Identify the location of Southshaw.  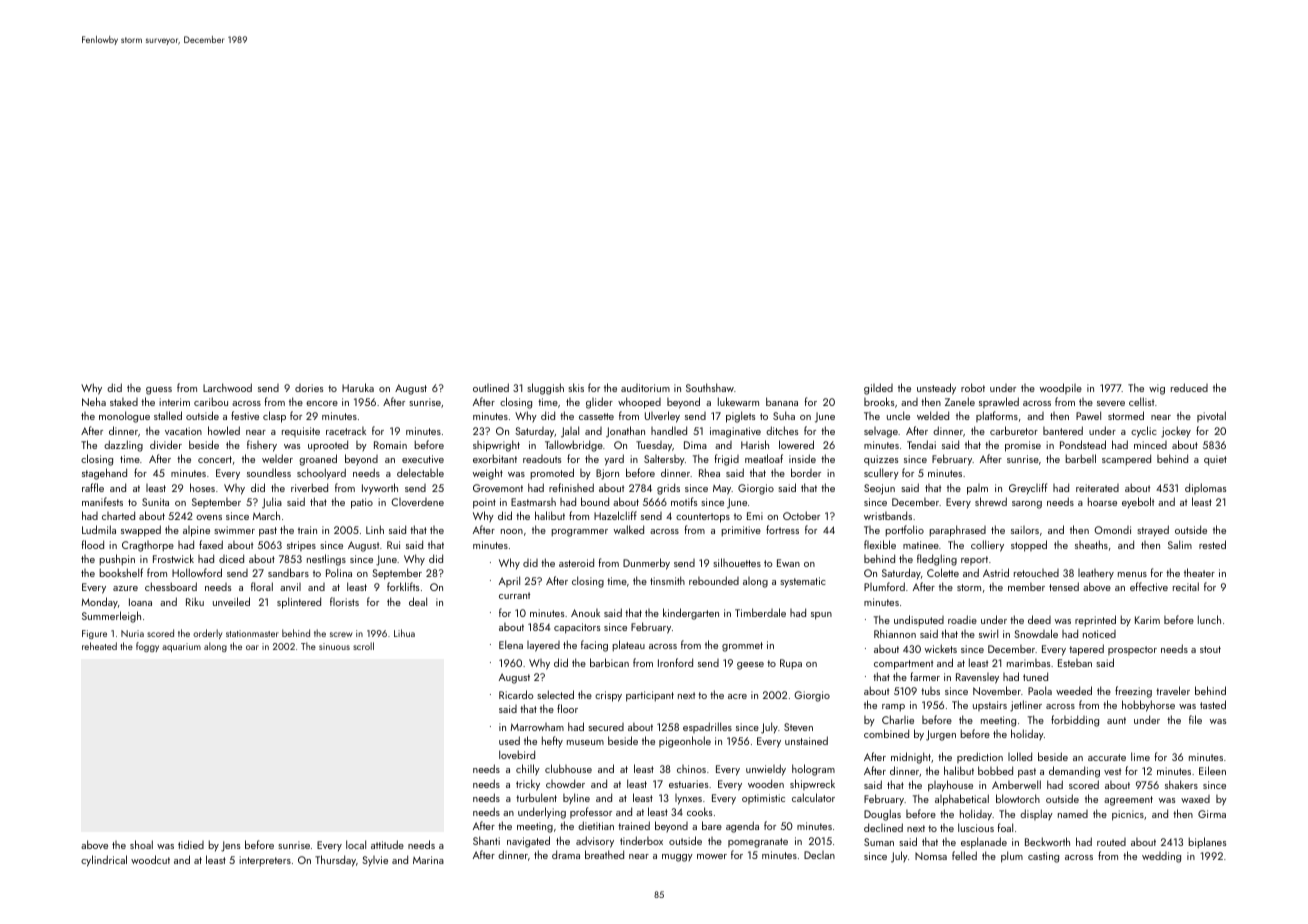
(710, 387).
